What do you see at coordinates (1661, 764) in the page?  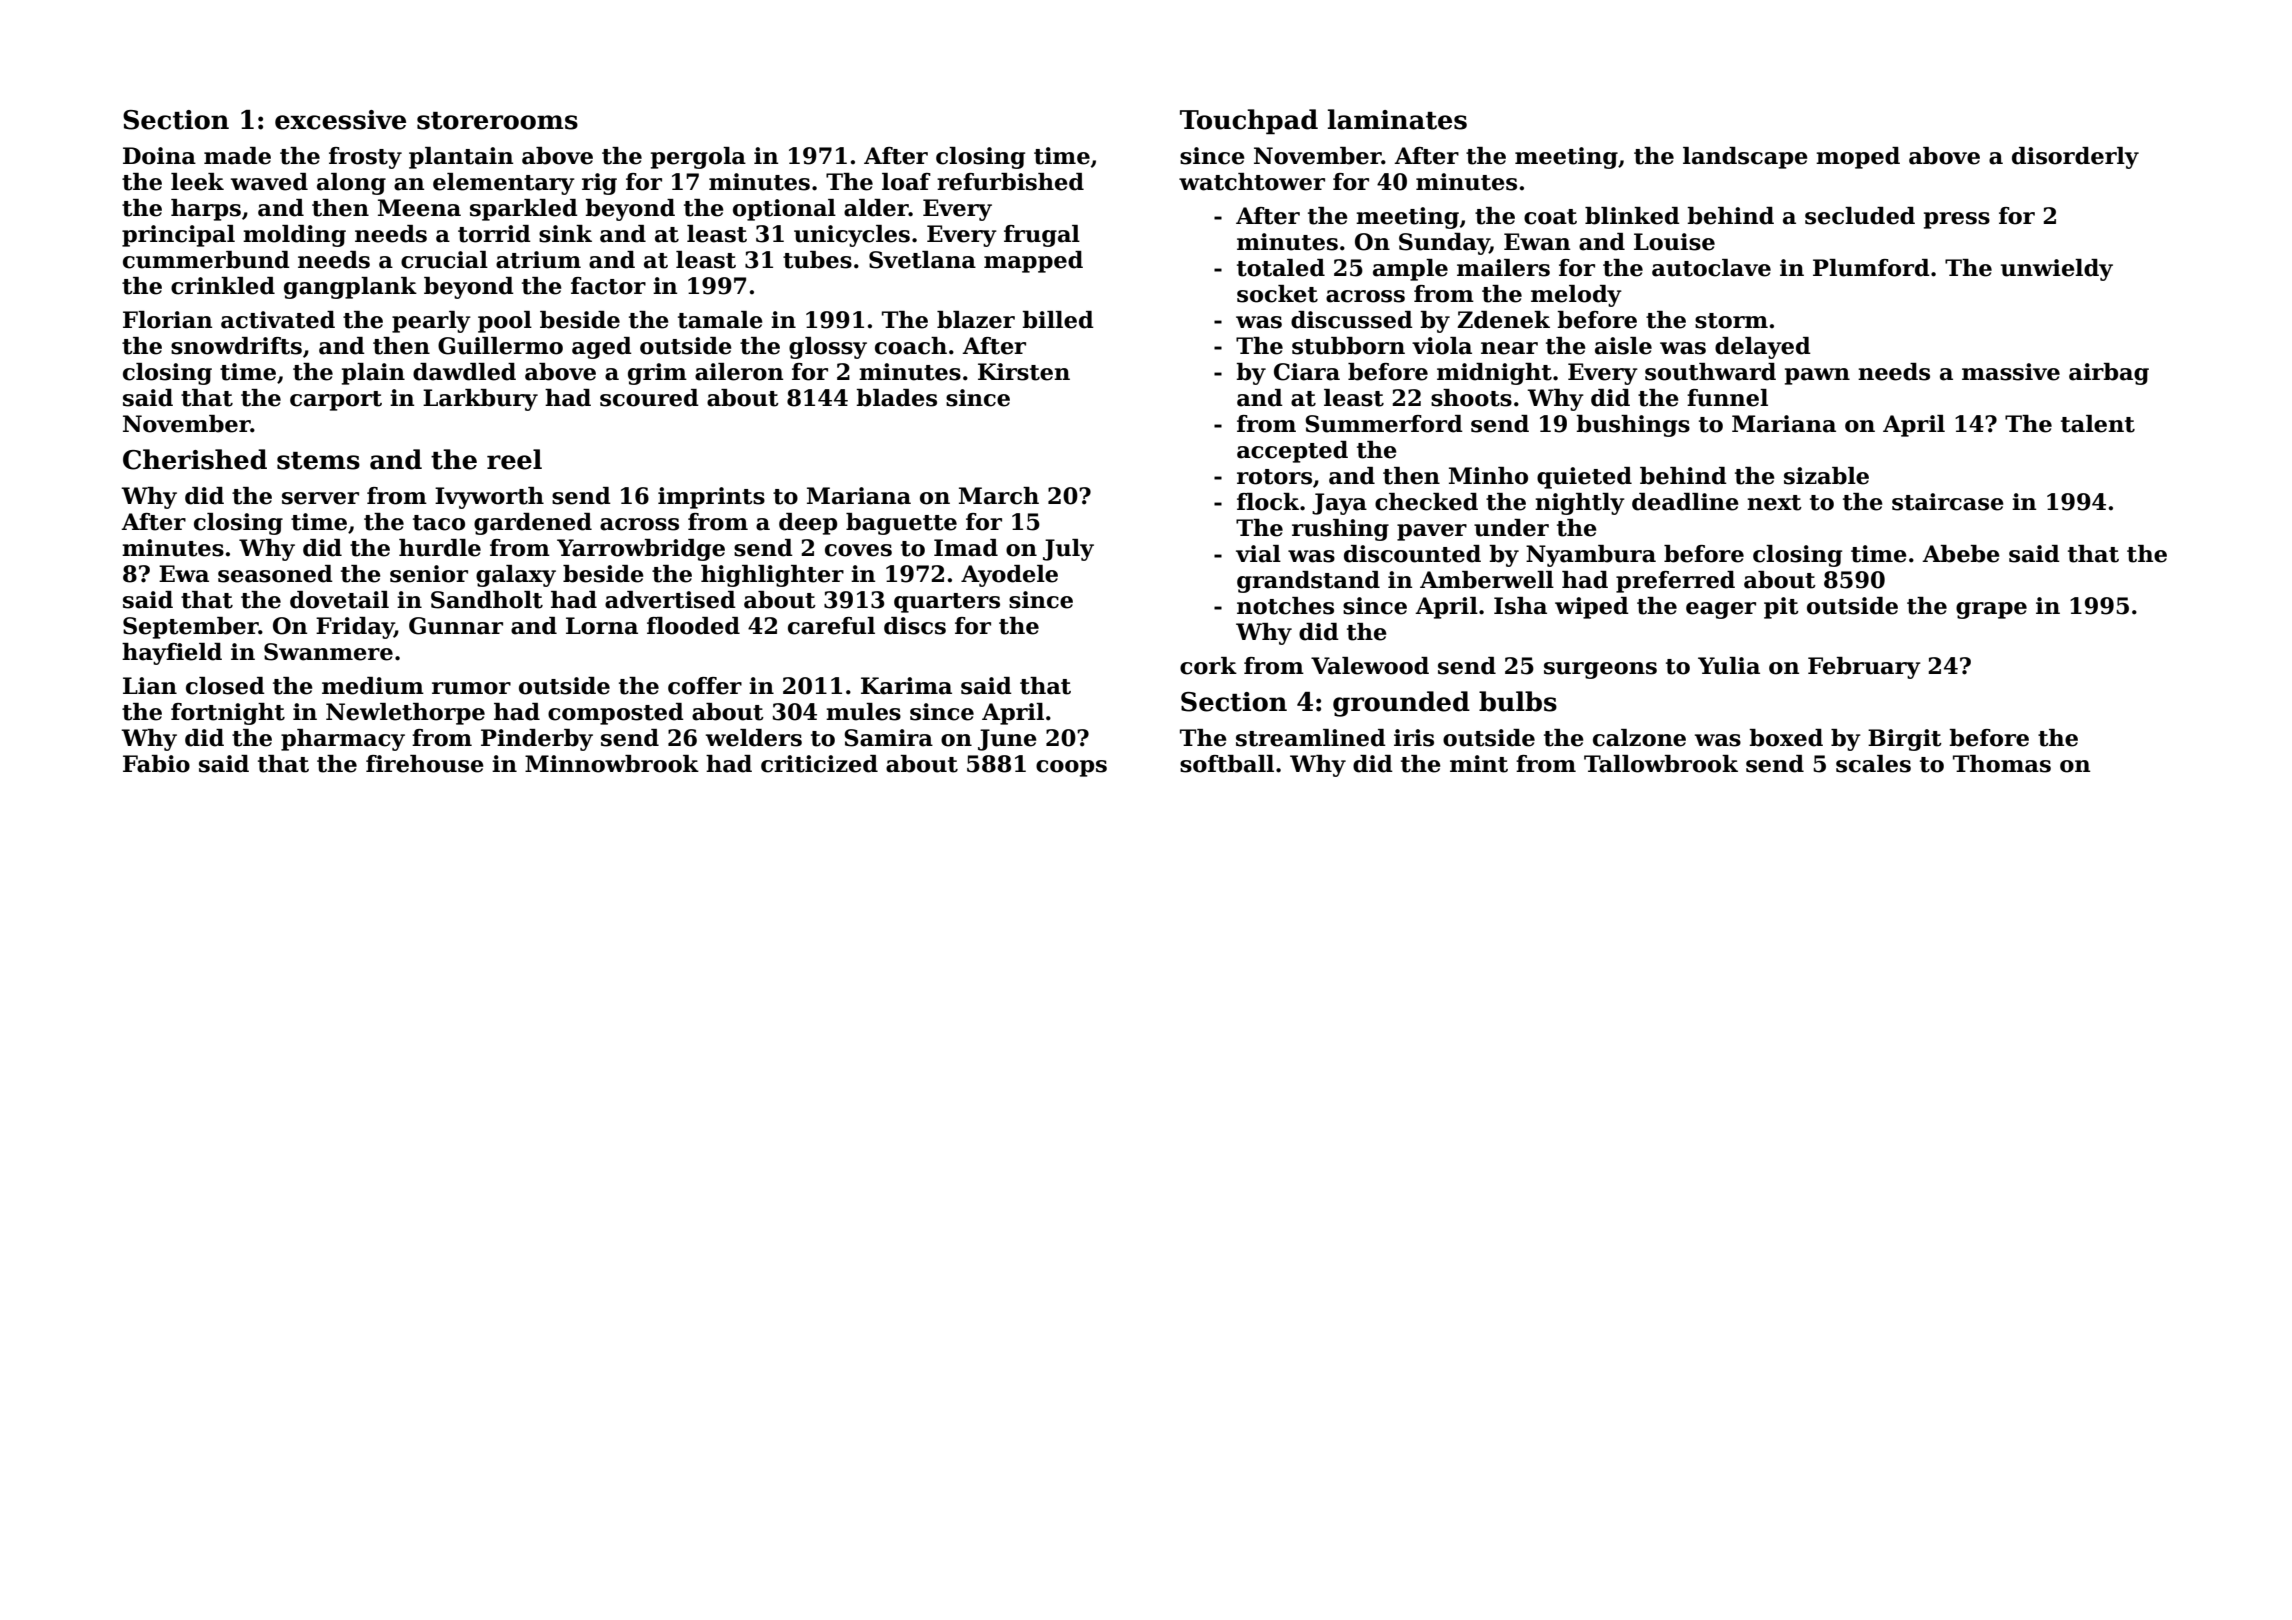 I see `Tallowbrook` at bounding box center [1661, 764].
